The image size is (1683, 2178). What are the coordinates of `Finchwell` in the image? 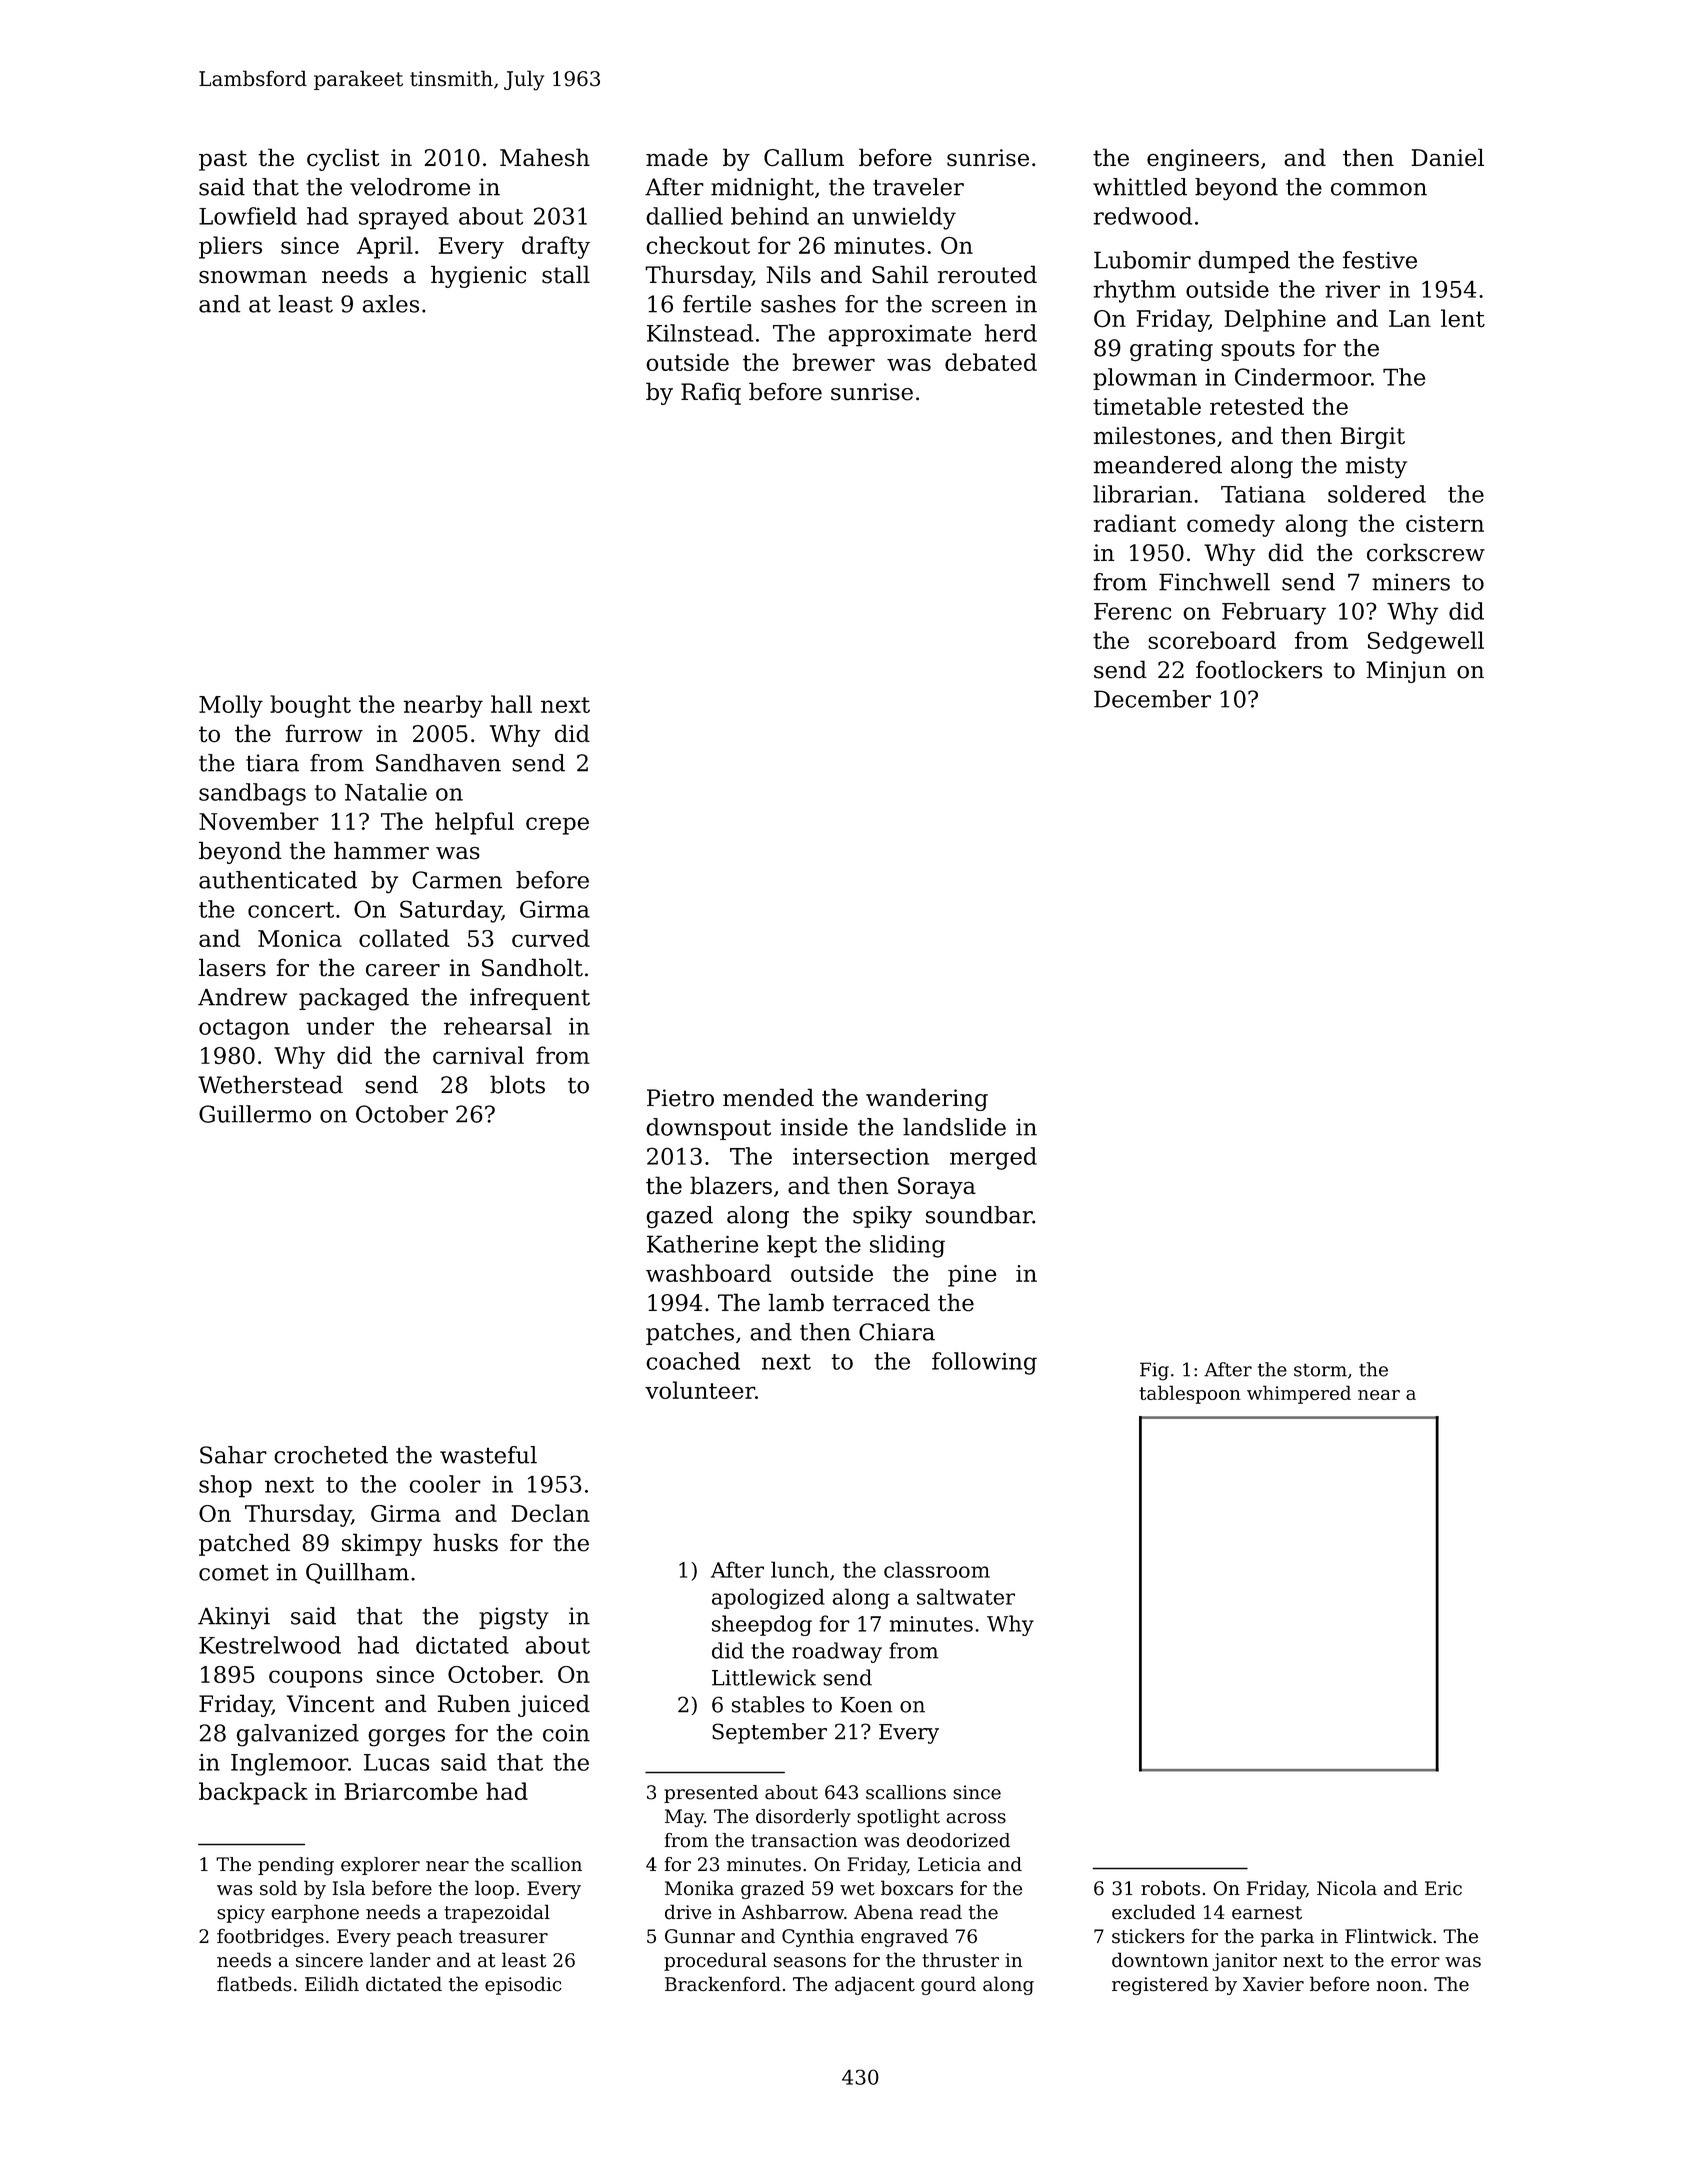 It's located at (1214, 582).
